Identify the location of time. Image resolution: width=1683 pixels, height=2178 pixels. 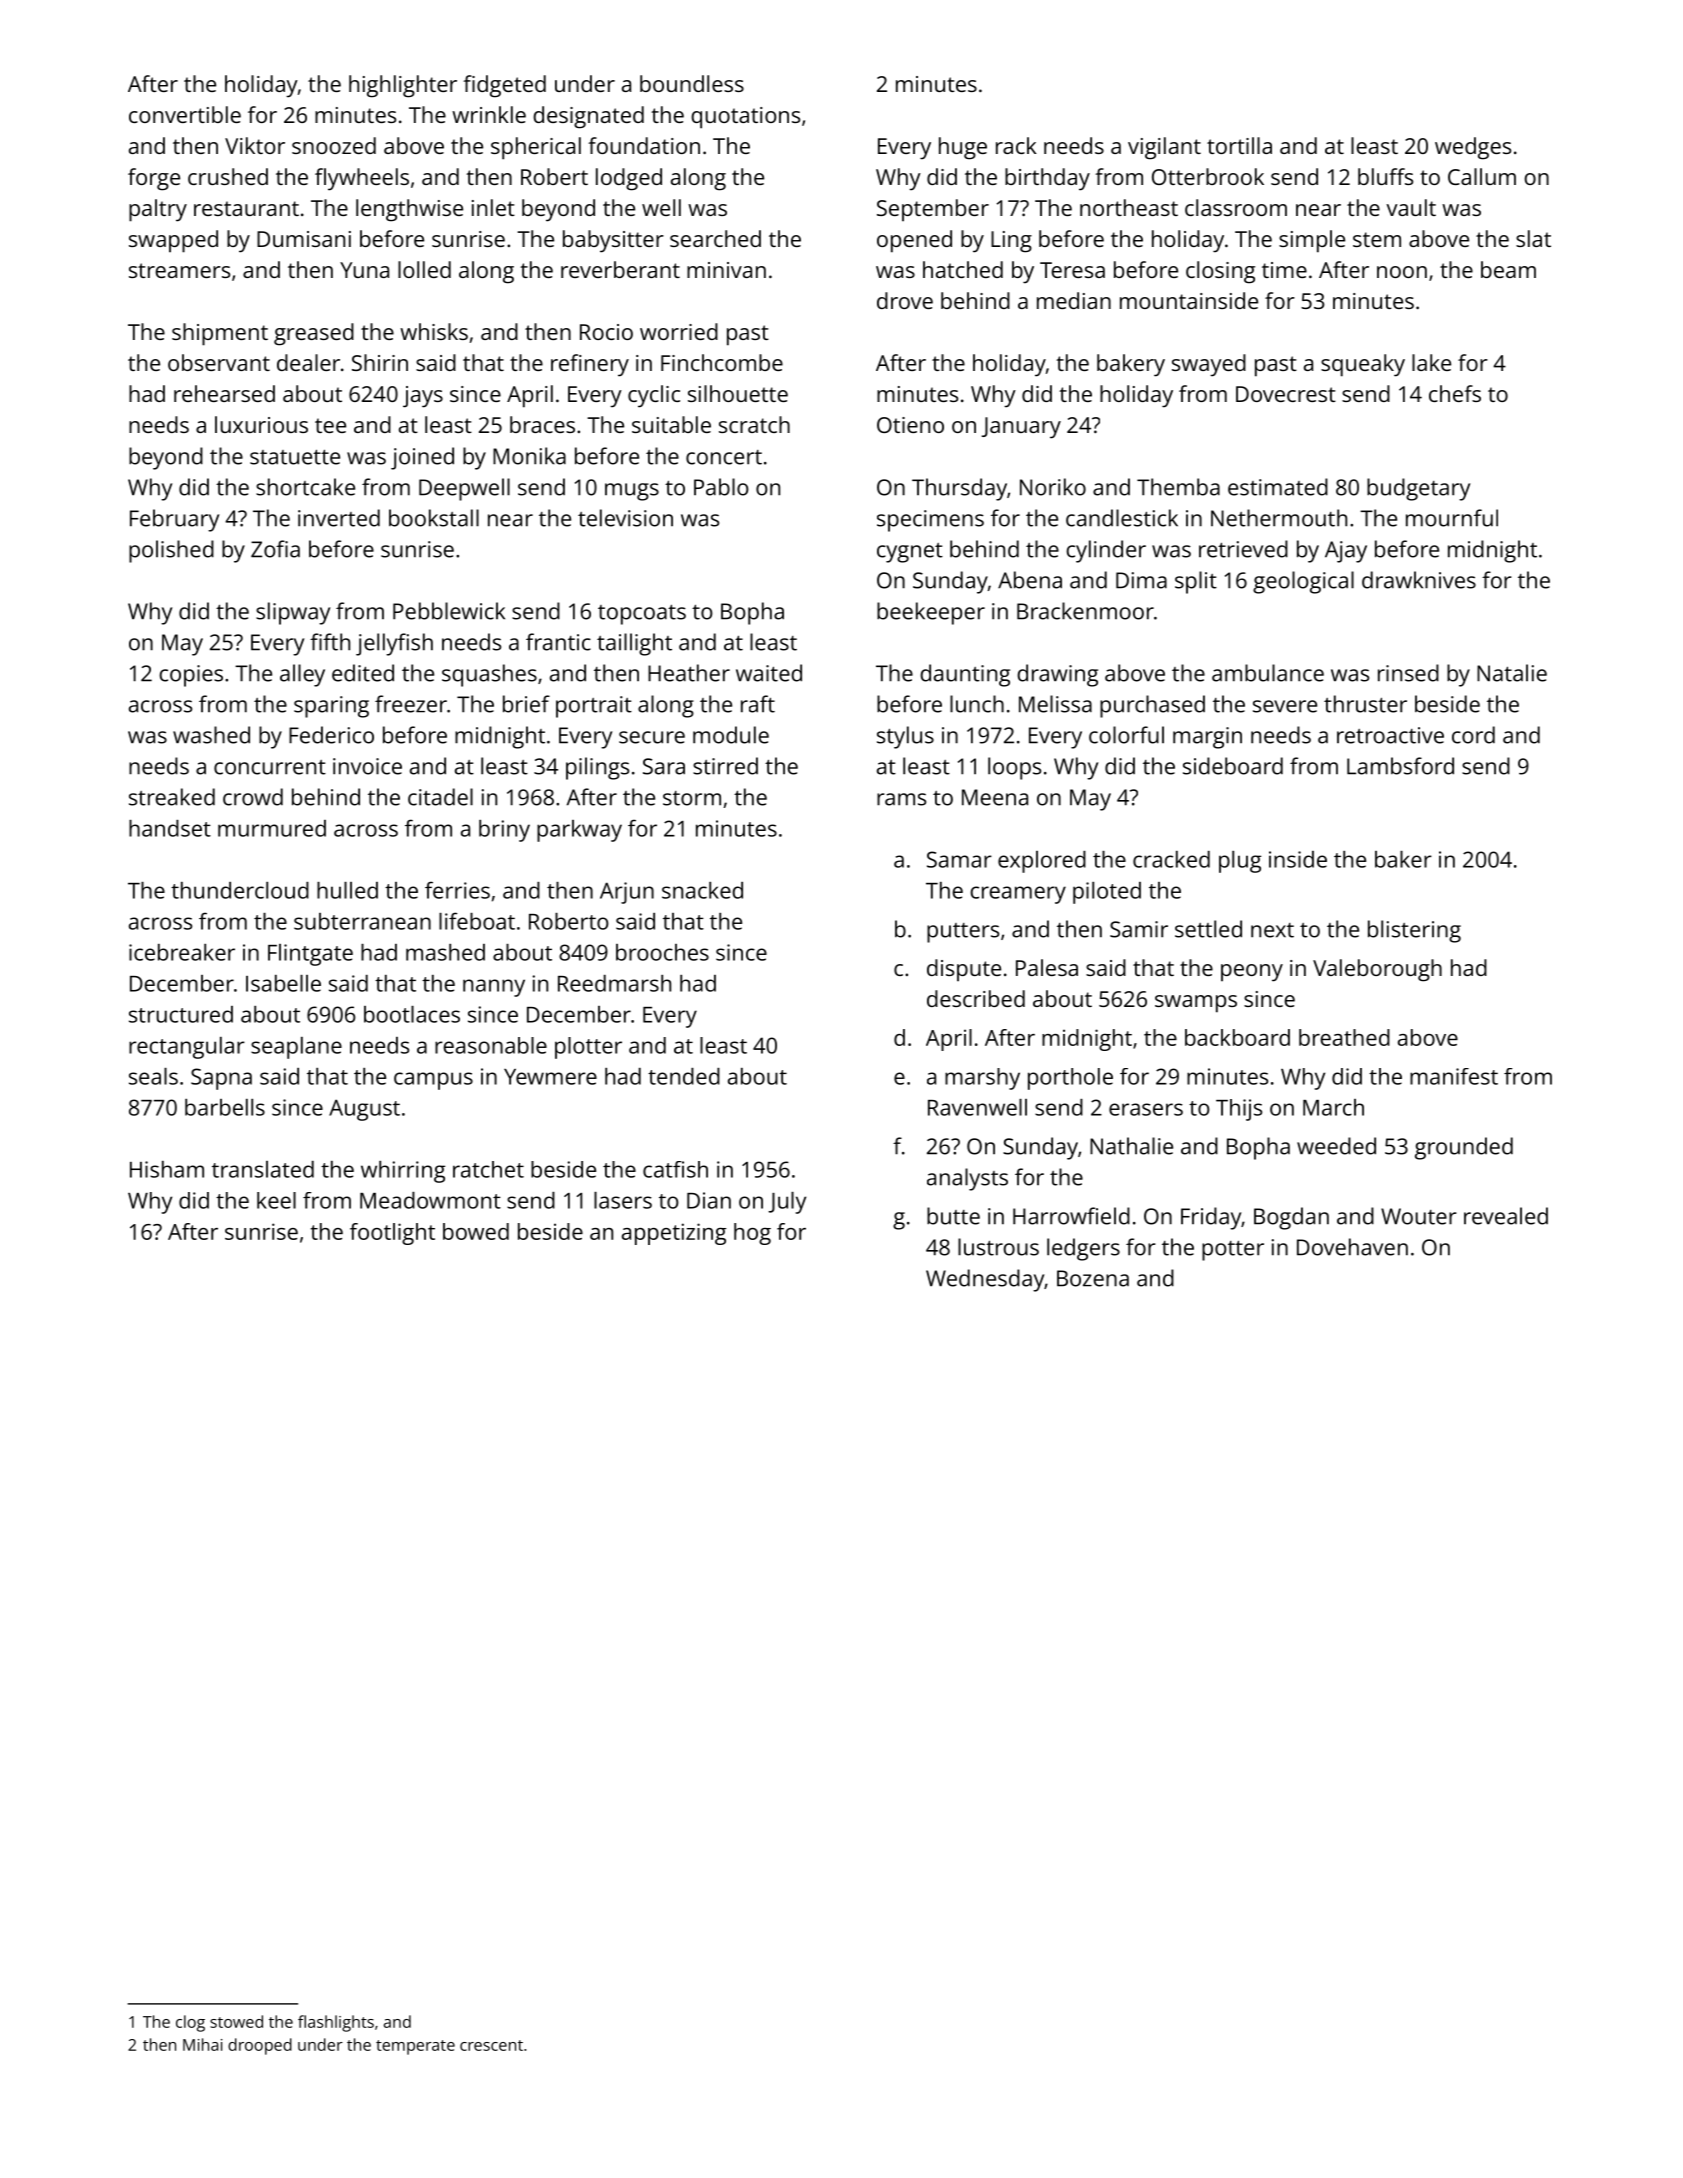
(1284, 270).
